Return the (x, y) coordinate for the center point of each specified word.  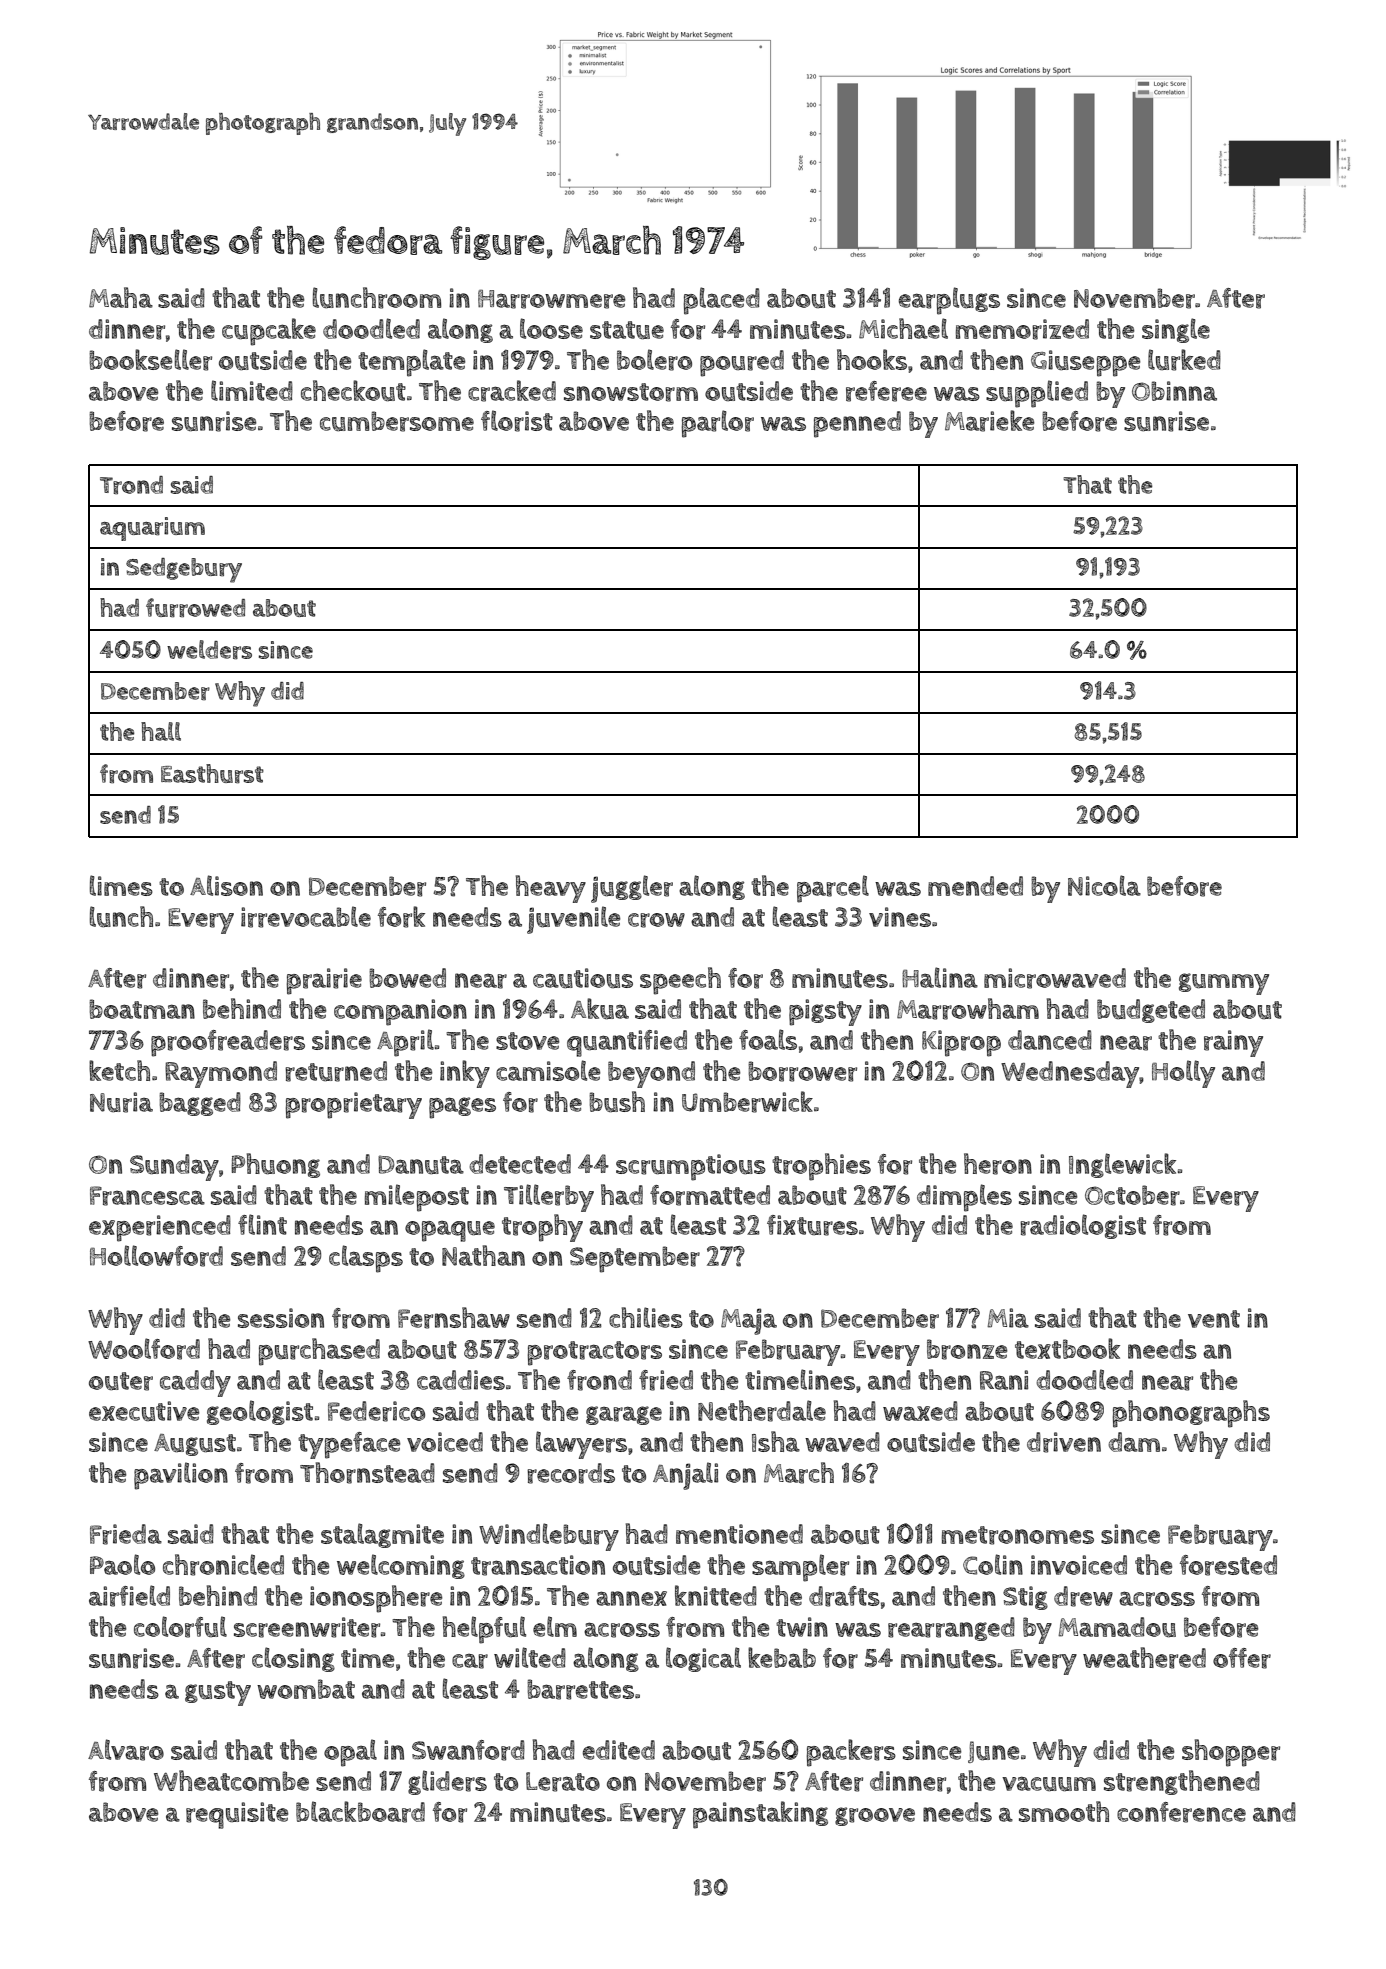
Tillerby (549, 1198)
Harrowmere (551, 299)
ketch (119, 1070)
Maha (121, 297)
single (1176, 330)
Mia (1008, 1318)
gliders (447, 1782)
